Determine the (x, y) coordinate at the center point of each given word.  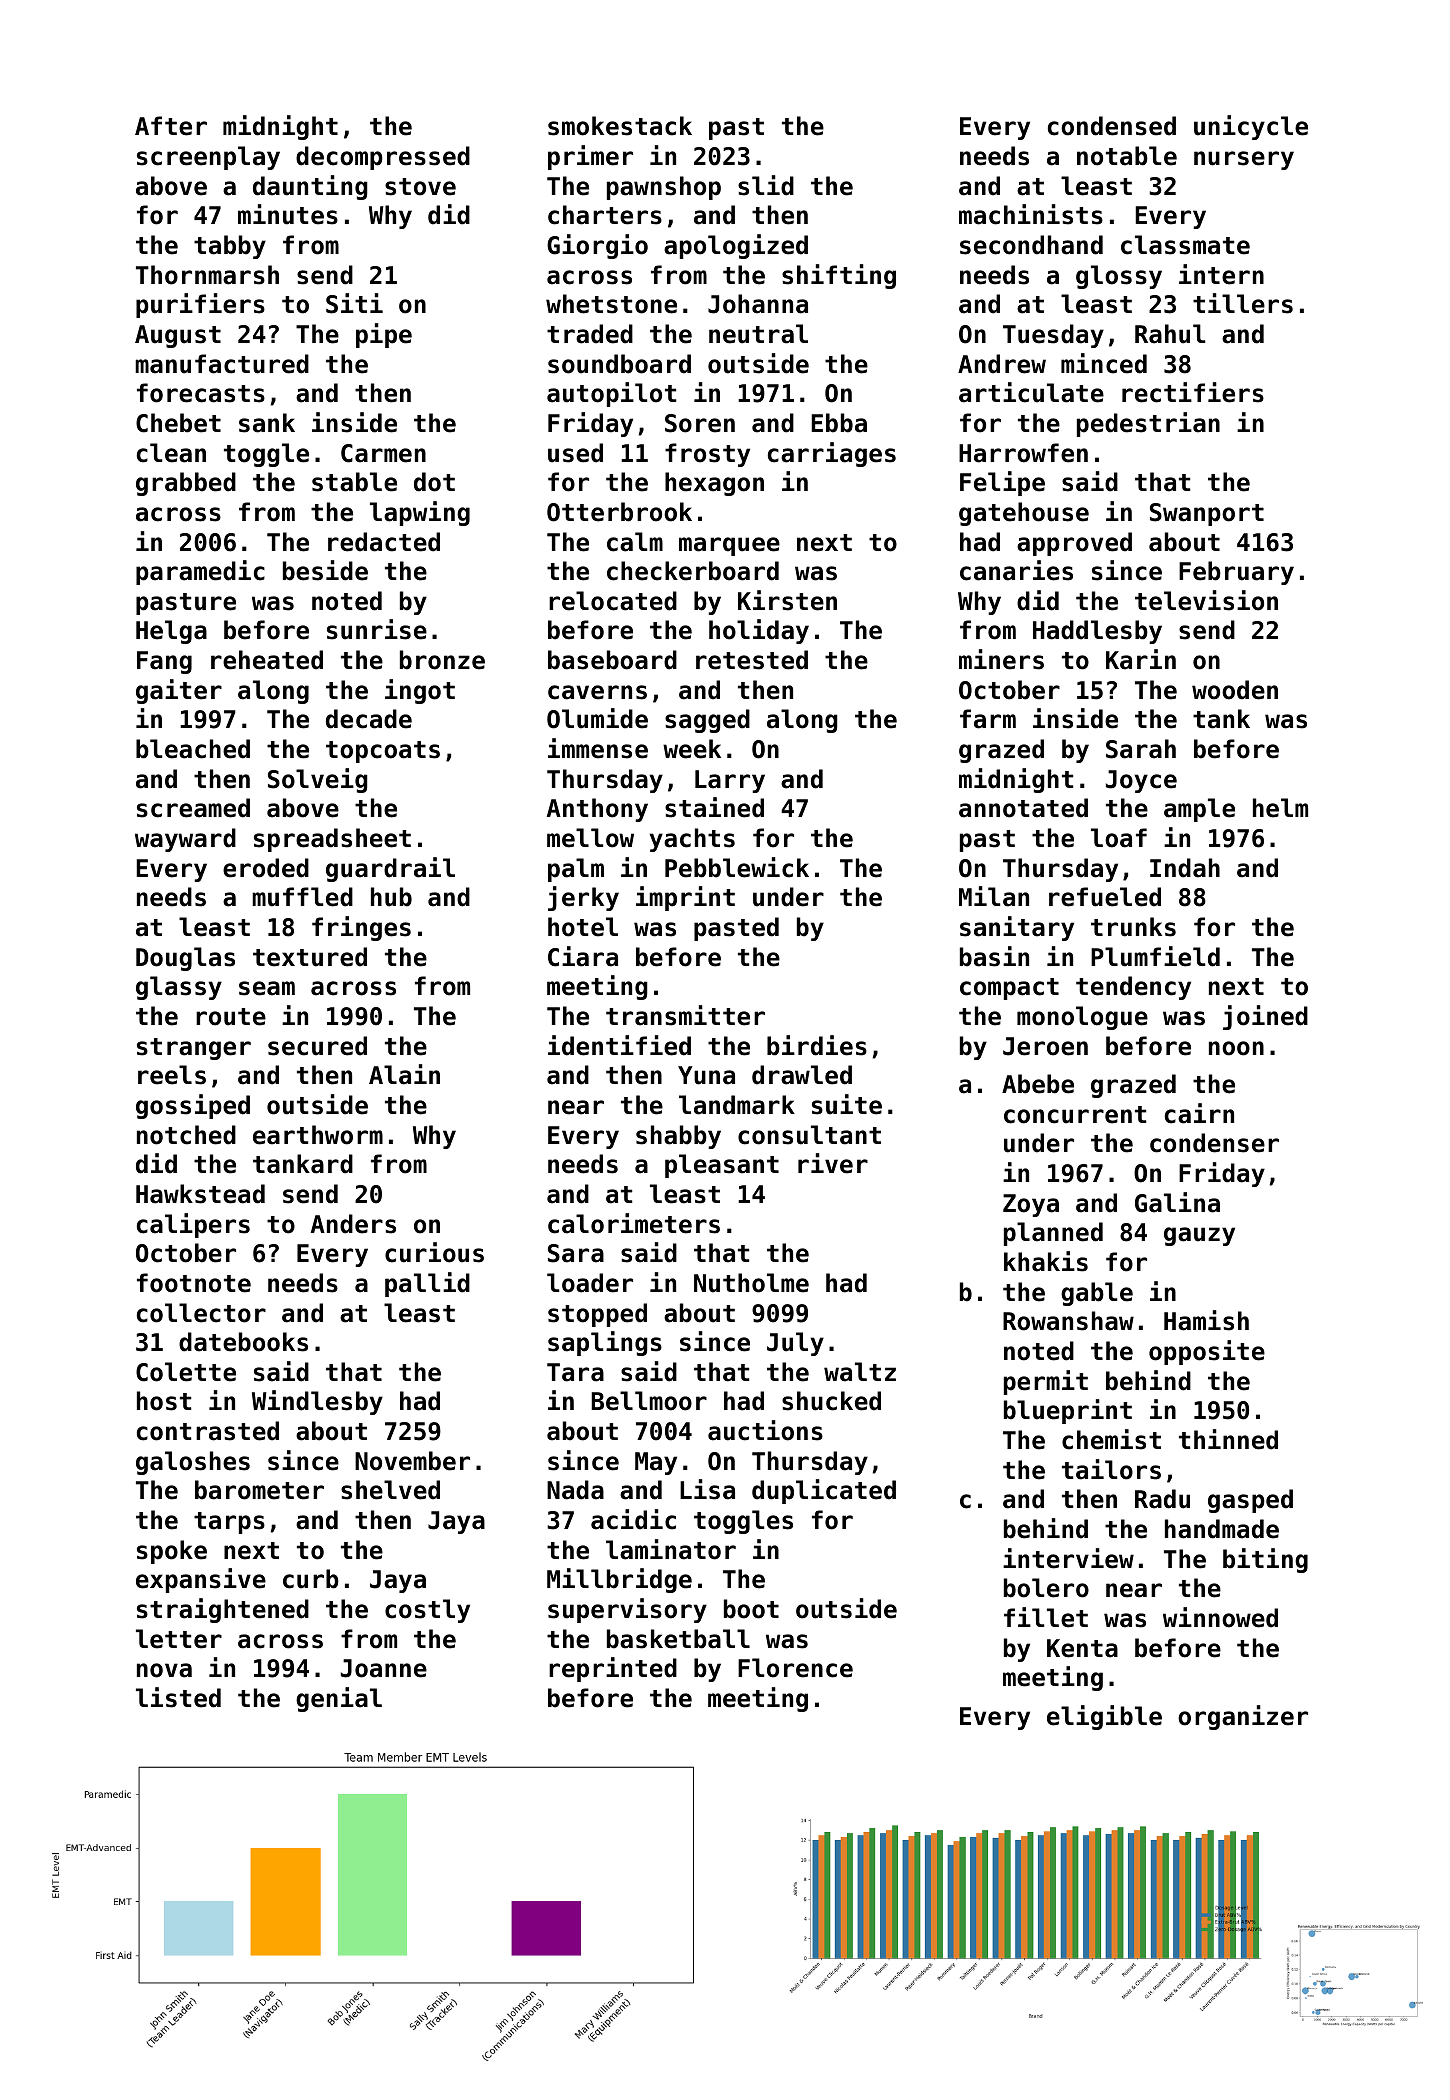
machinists (1031, 214)
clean (171, 453)
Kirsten (787, 600)
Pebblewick (737, 867)
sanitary (1017, 928)
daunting (310, 187)
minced (1104, 363)
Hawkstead (200, 1194)
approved (1074, 544)
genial (339, 1699)
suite (847, 1104)
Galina (1177, 1202)
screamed (193, 808)
